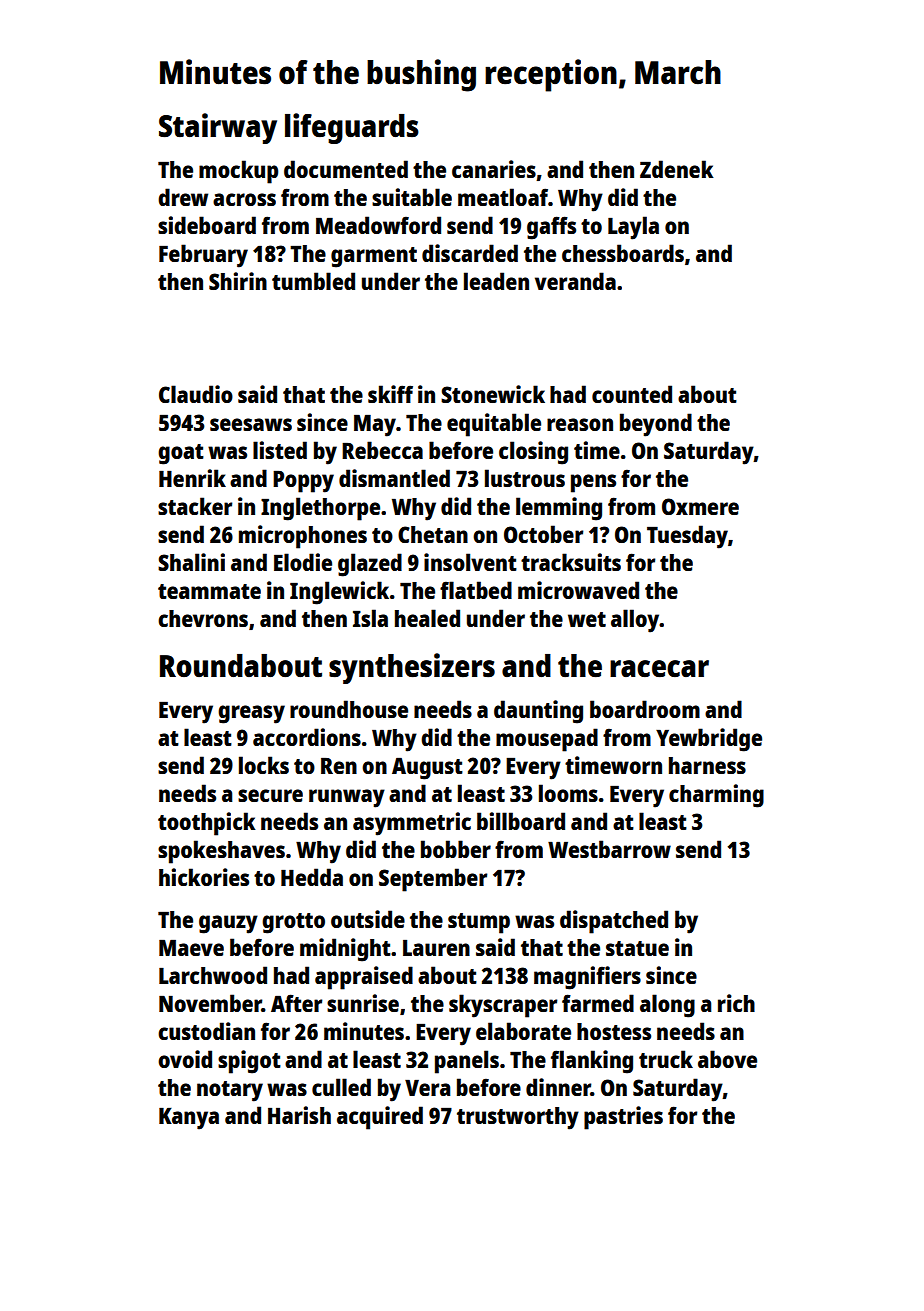  Describe the element at coordinates (244, 199) in the screenshot. I see `across` at that location.
